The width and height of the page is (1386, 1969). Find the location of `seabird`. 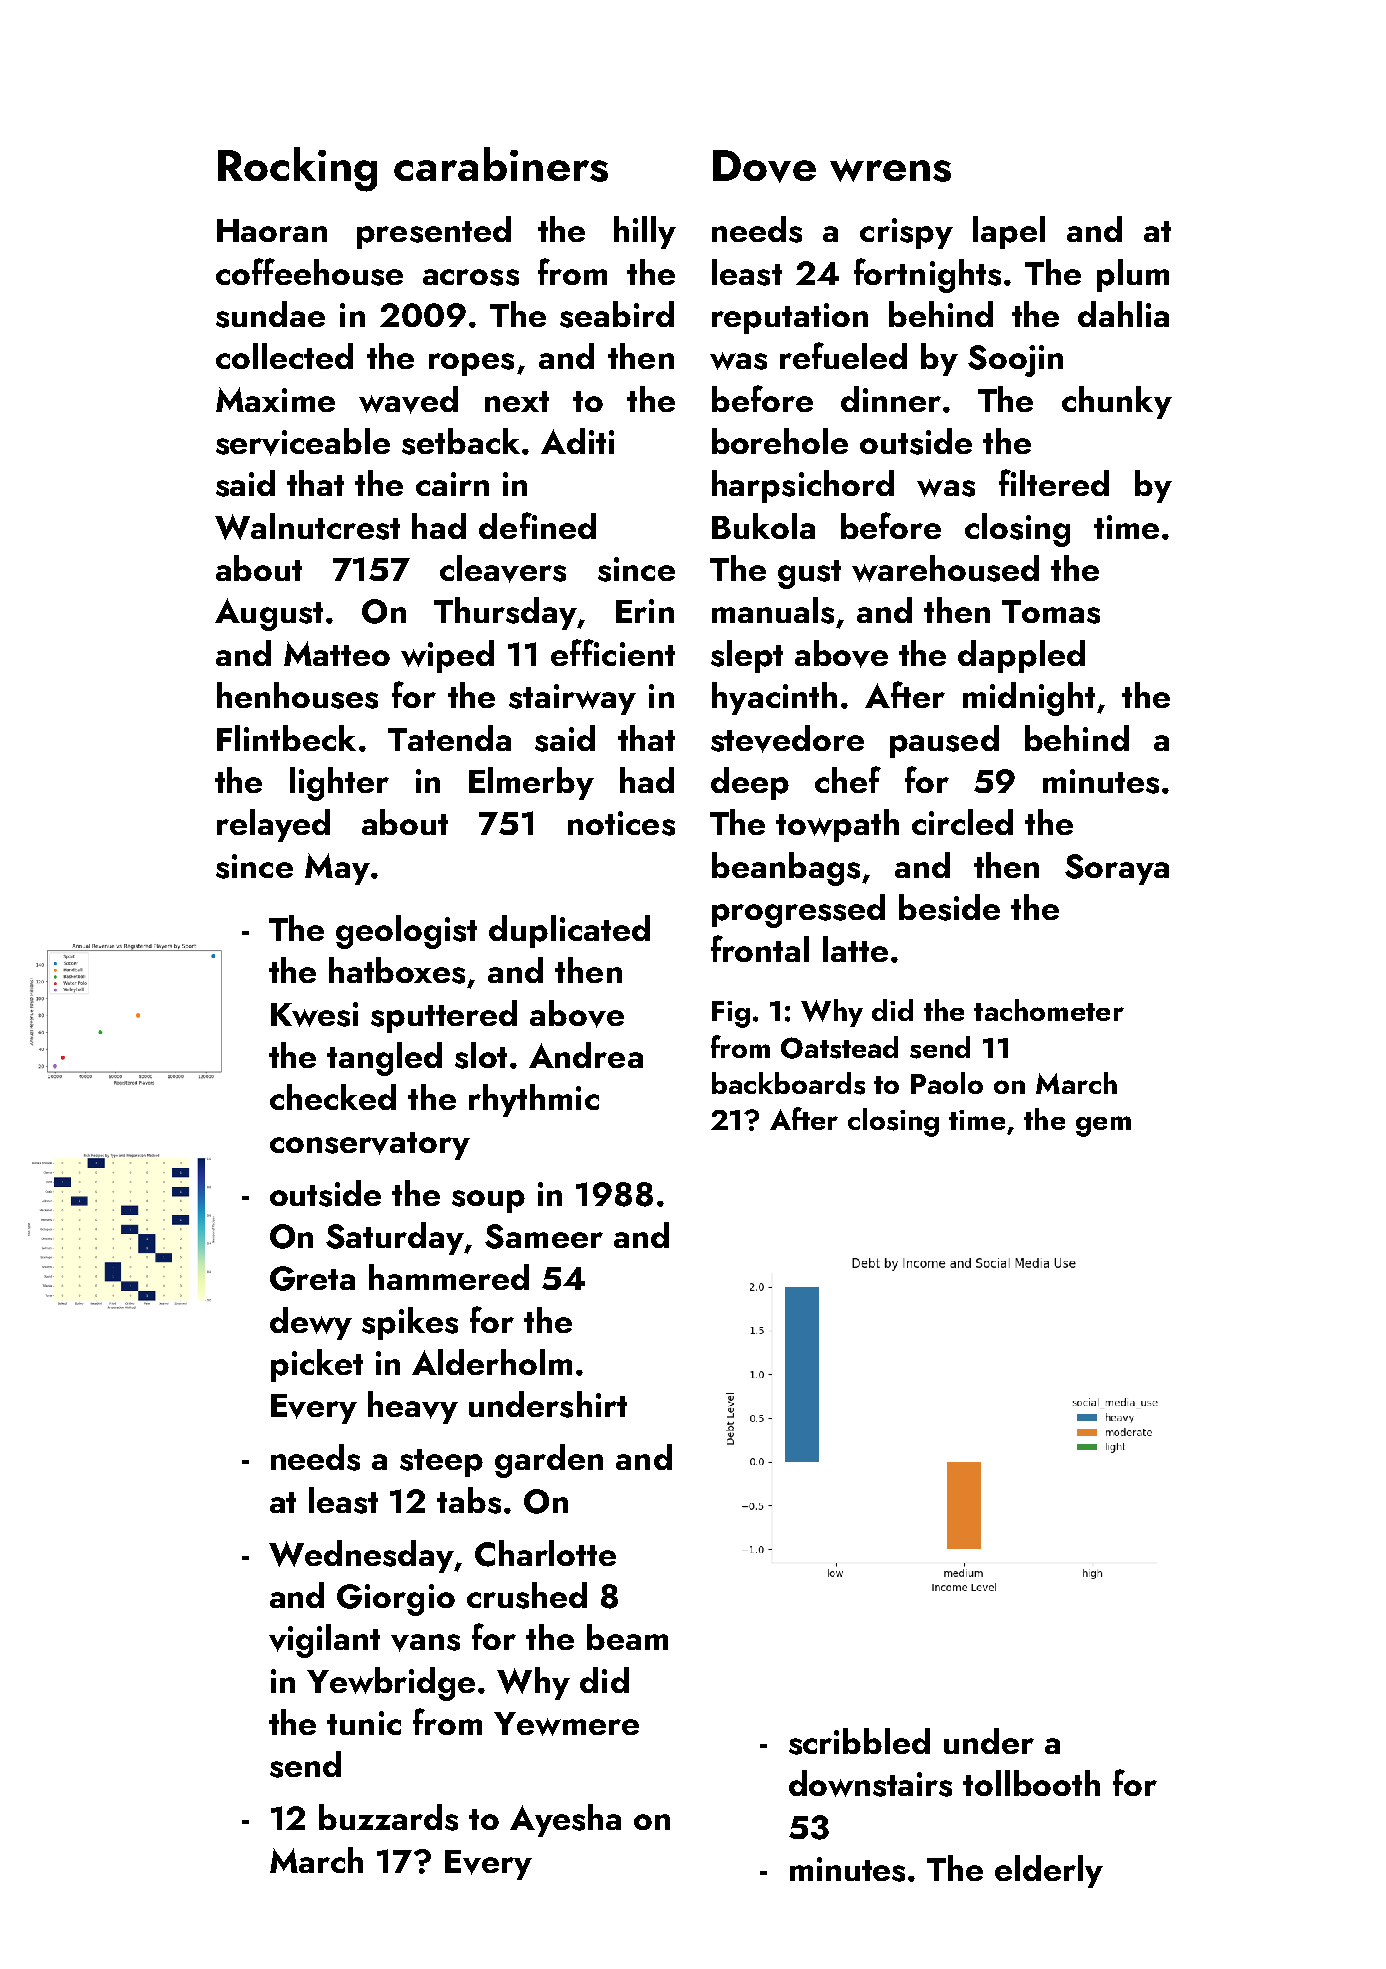

seabird is located at coordinates (617, 314).
